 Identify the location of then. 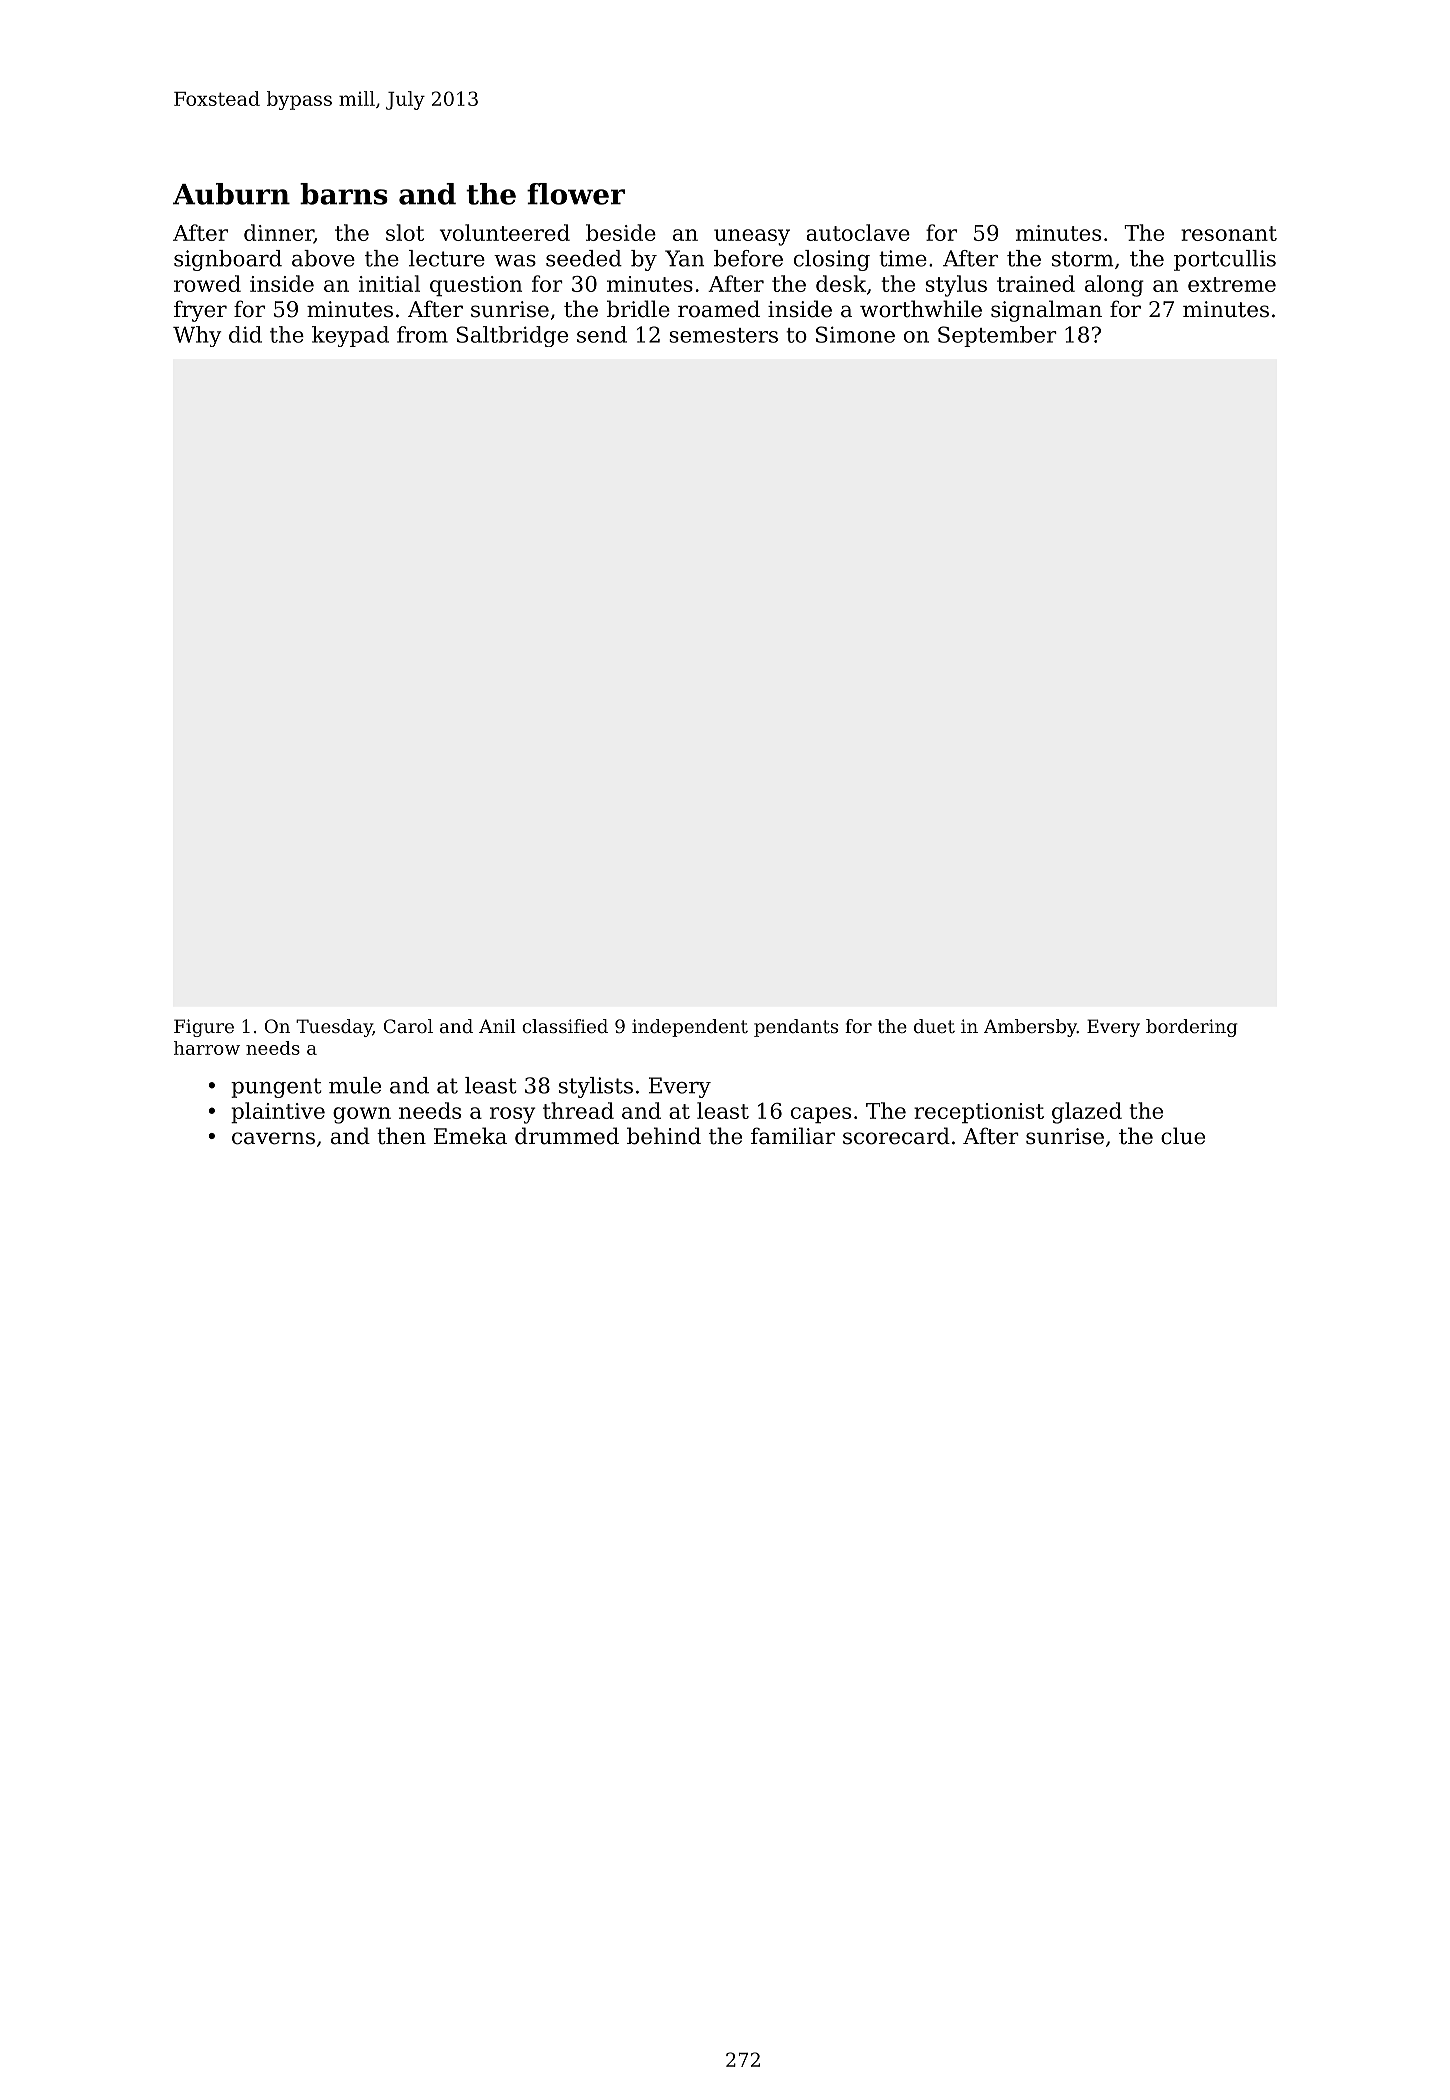
(401, 1136).
